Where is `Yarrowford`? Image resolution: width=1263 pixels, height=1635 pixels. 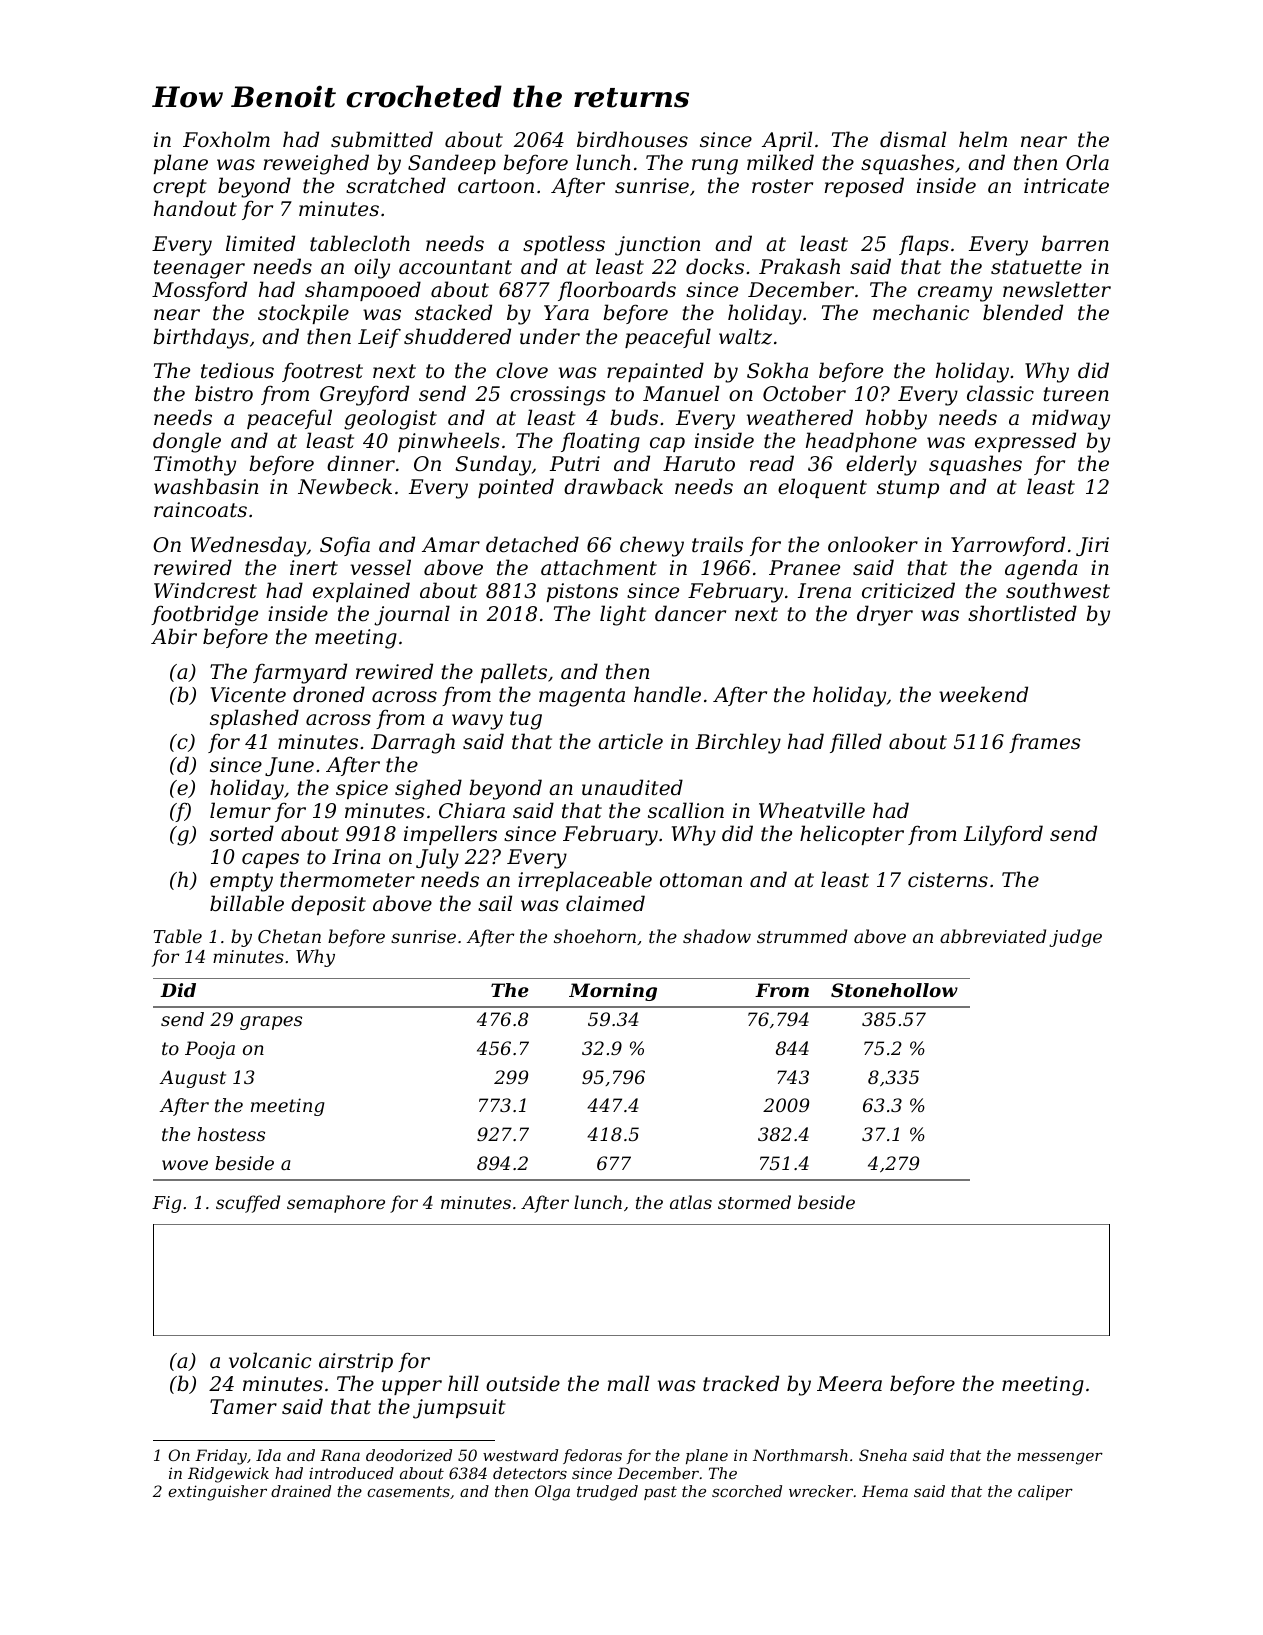
Yarrowford is located at coordinates (1008, 546).
